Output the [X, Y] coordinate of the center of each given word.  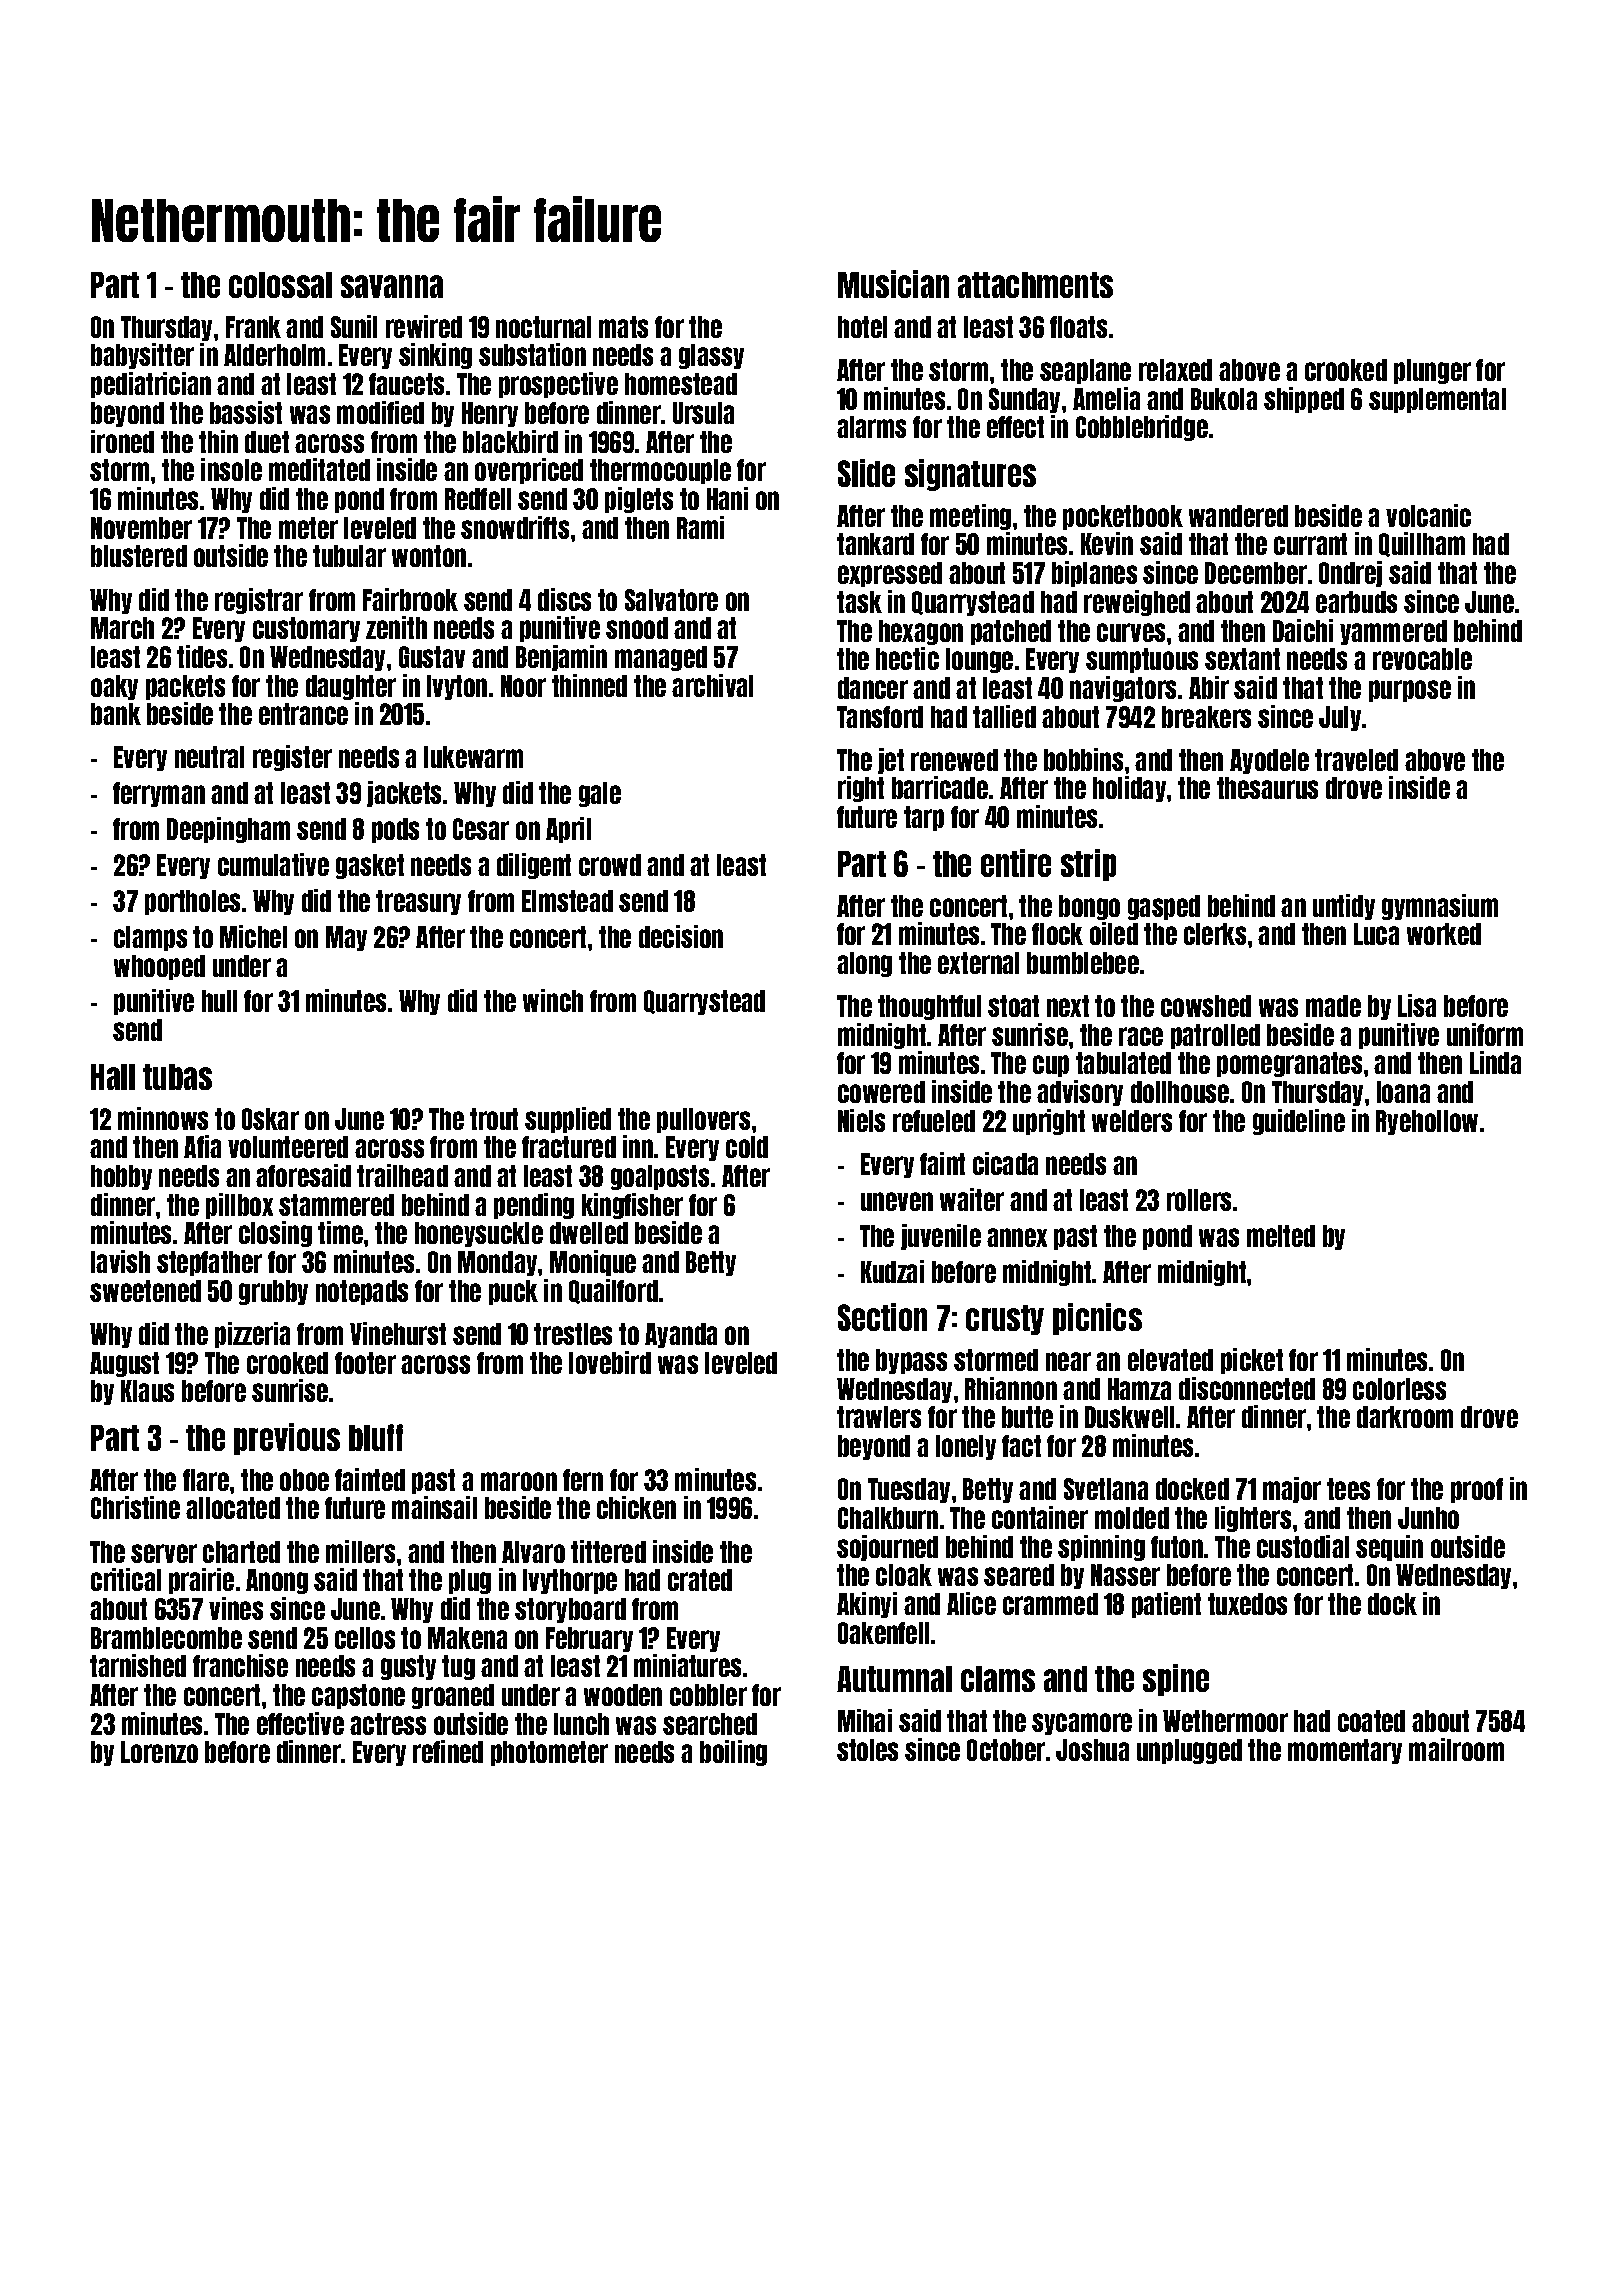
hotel [862, 327]
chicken [636, 1507]
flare [206, 1480]
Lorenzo [159, 1752]
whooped [159, 967]
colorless [1399, 1389]
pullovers [703, 1120]
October [1006, 1750]
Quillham [1422, 544]
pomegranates [1289, 1064]
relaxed [1175, 370]
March [122, 628]
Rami [700, 527]
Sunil [354, 326]
